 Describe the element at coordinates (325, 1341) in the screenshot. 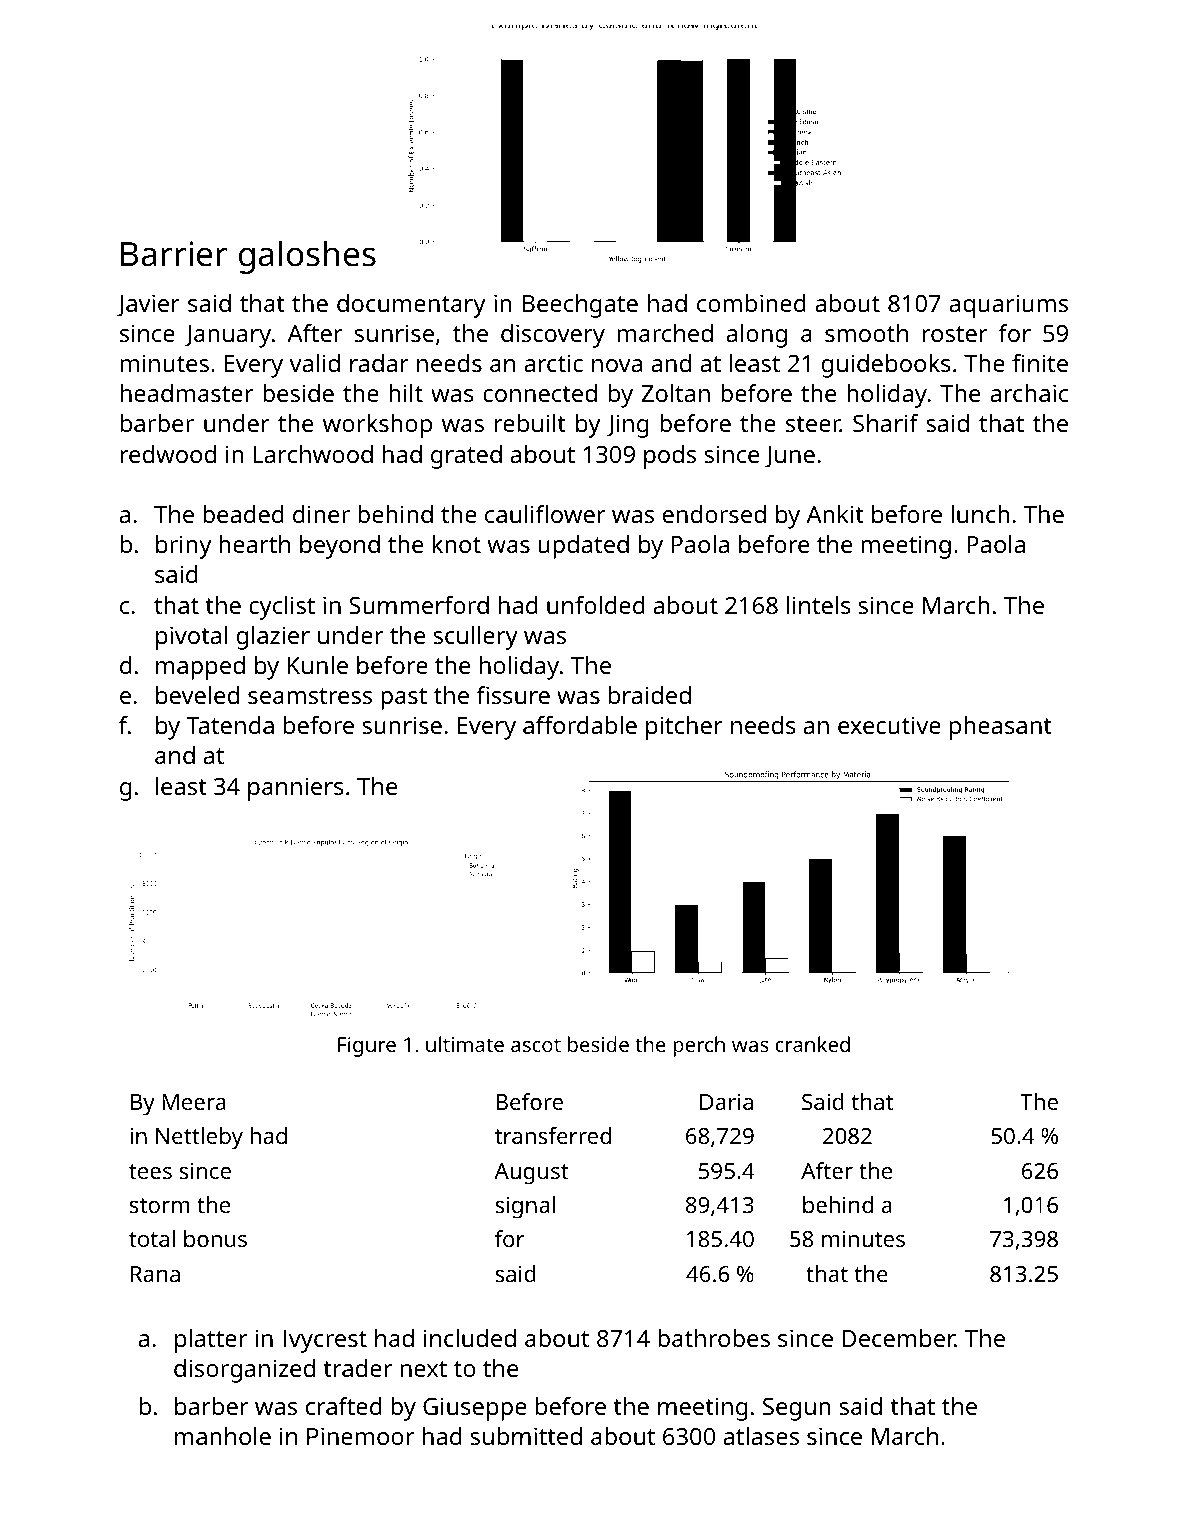

I see `Ivycrest` at that location.
